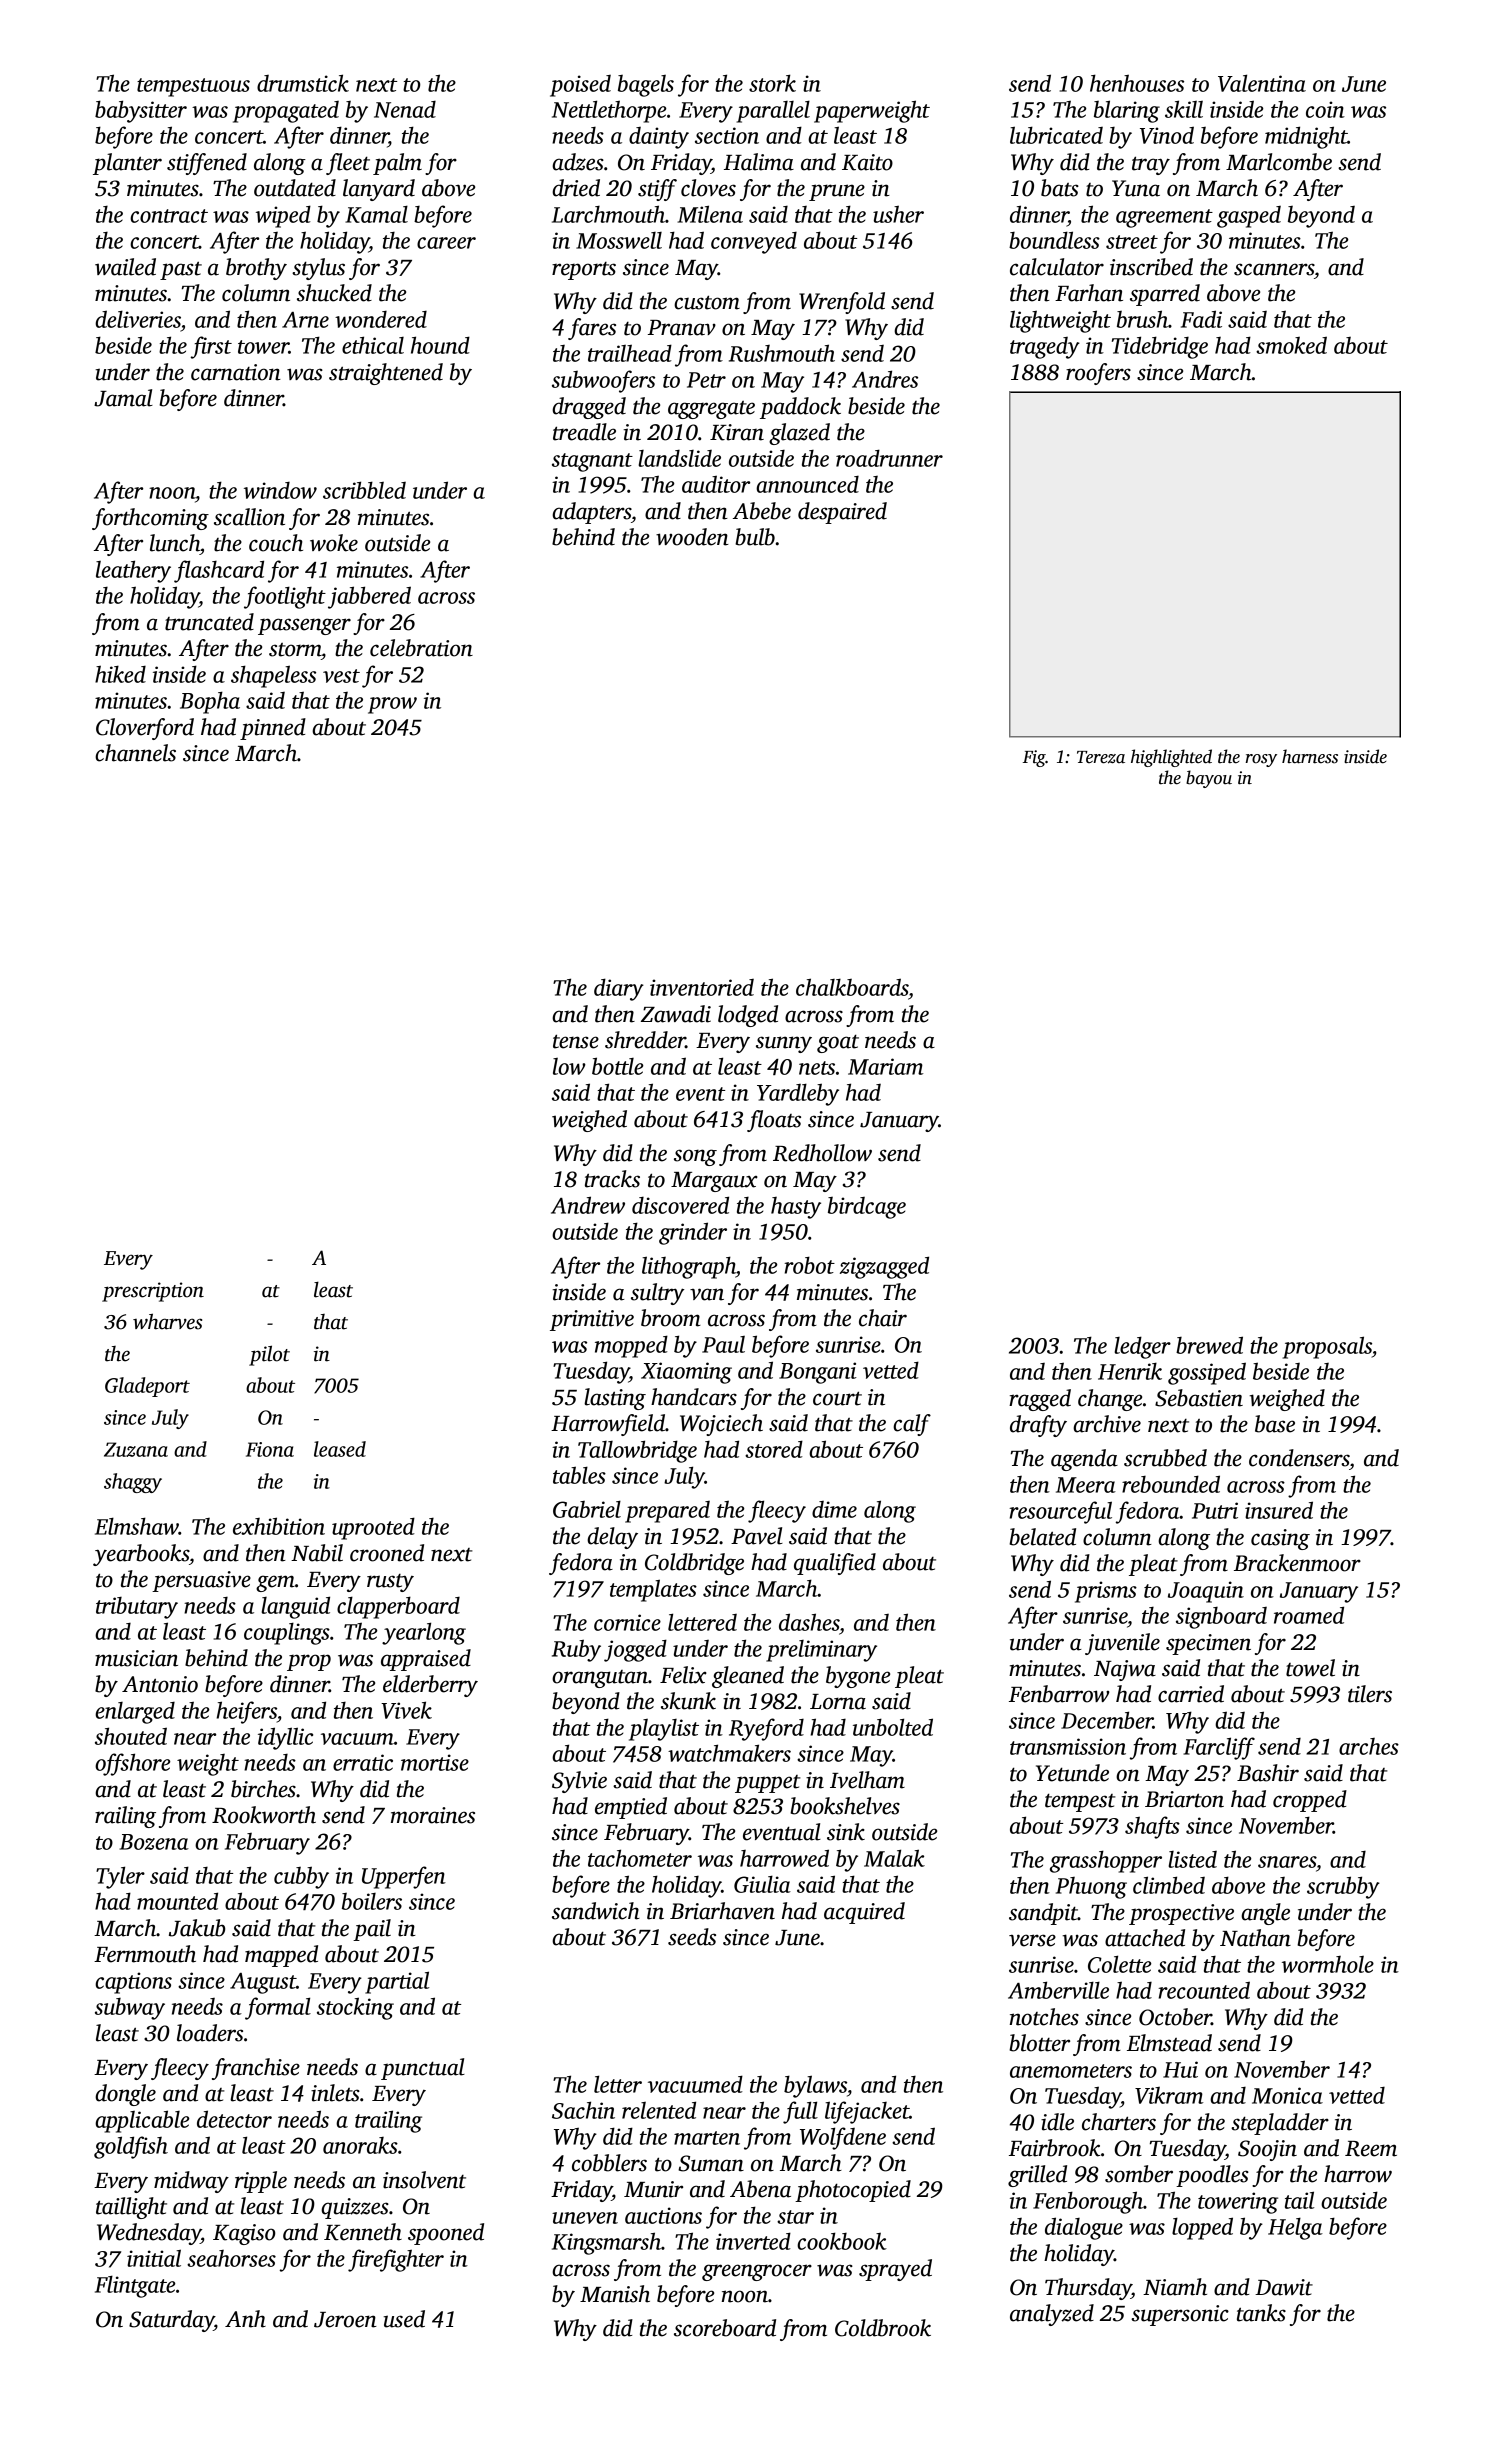 This screenshot has width=1496, height=2464. Describe the element at coordinates (1137, 83) in the screenshot. I see `henhouses` at that location.
